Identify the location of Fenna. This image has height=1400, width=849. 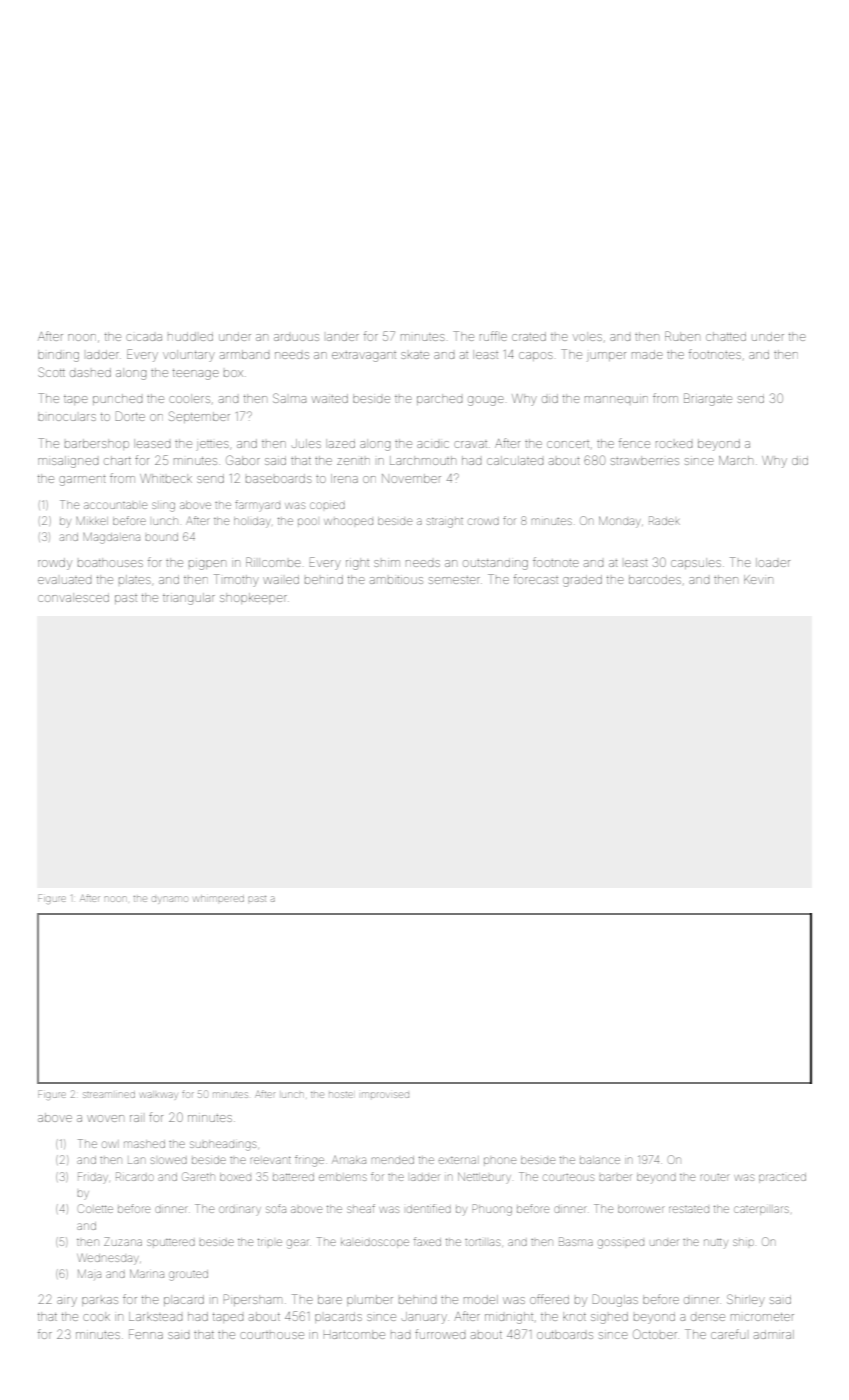
(146, 1334).
